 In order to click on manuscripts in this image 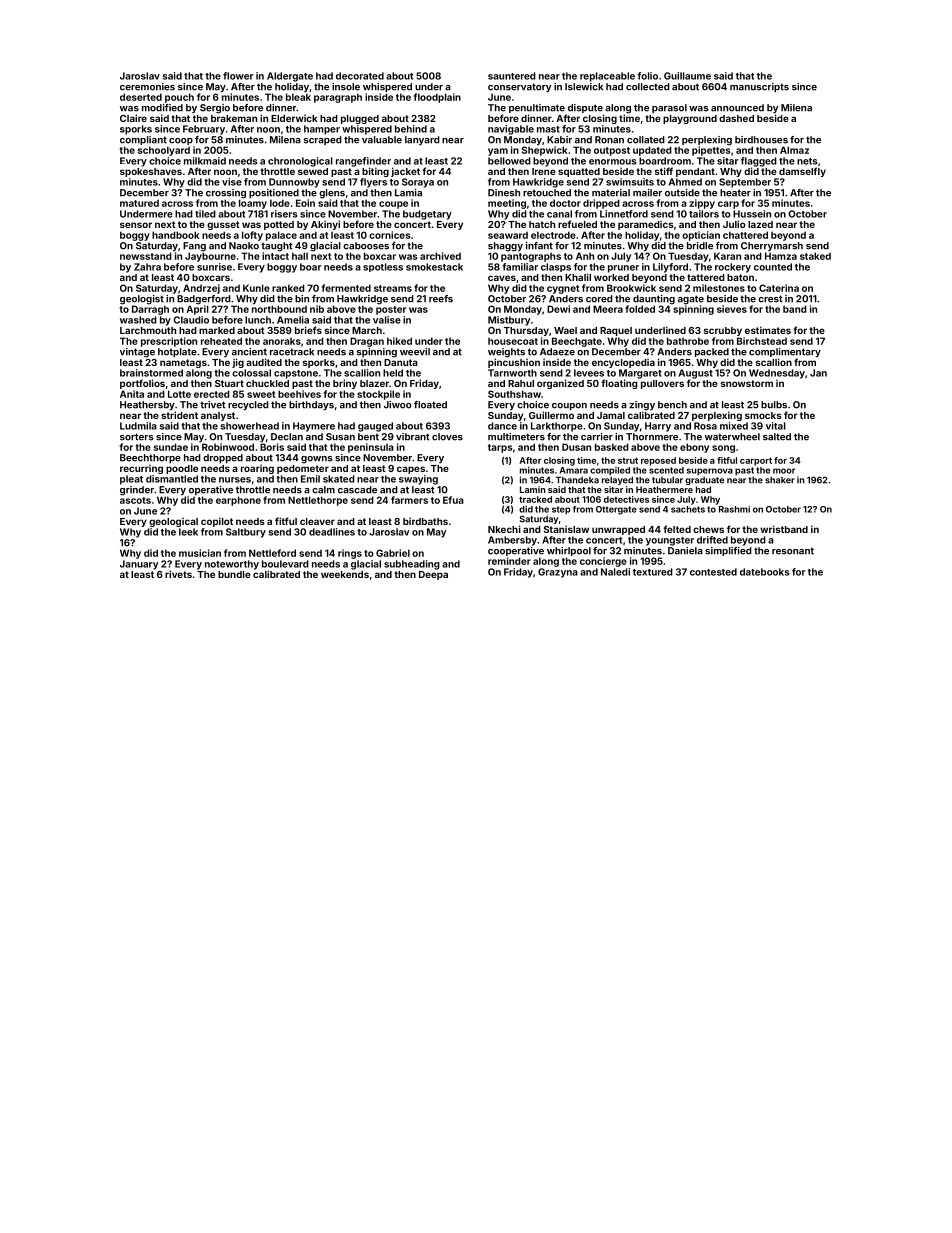, I will do `click(759, 87)`.
